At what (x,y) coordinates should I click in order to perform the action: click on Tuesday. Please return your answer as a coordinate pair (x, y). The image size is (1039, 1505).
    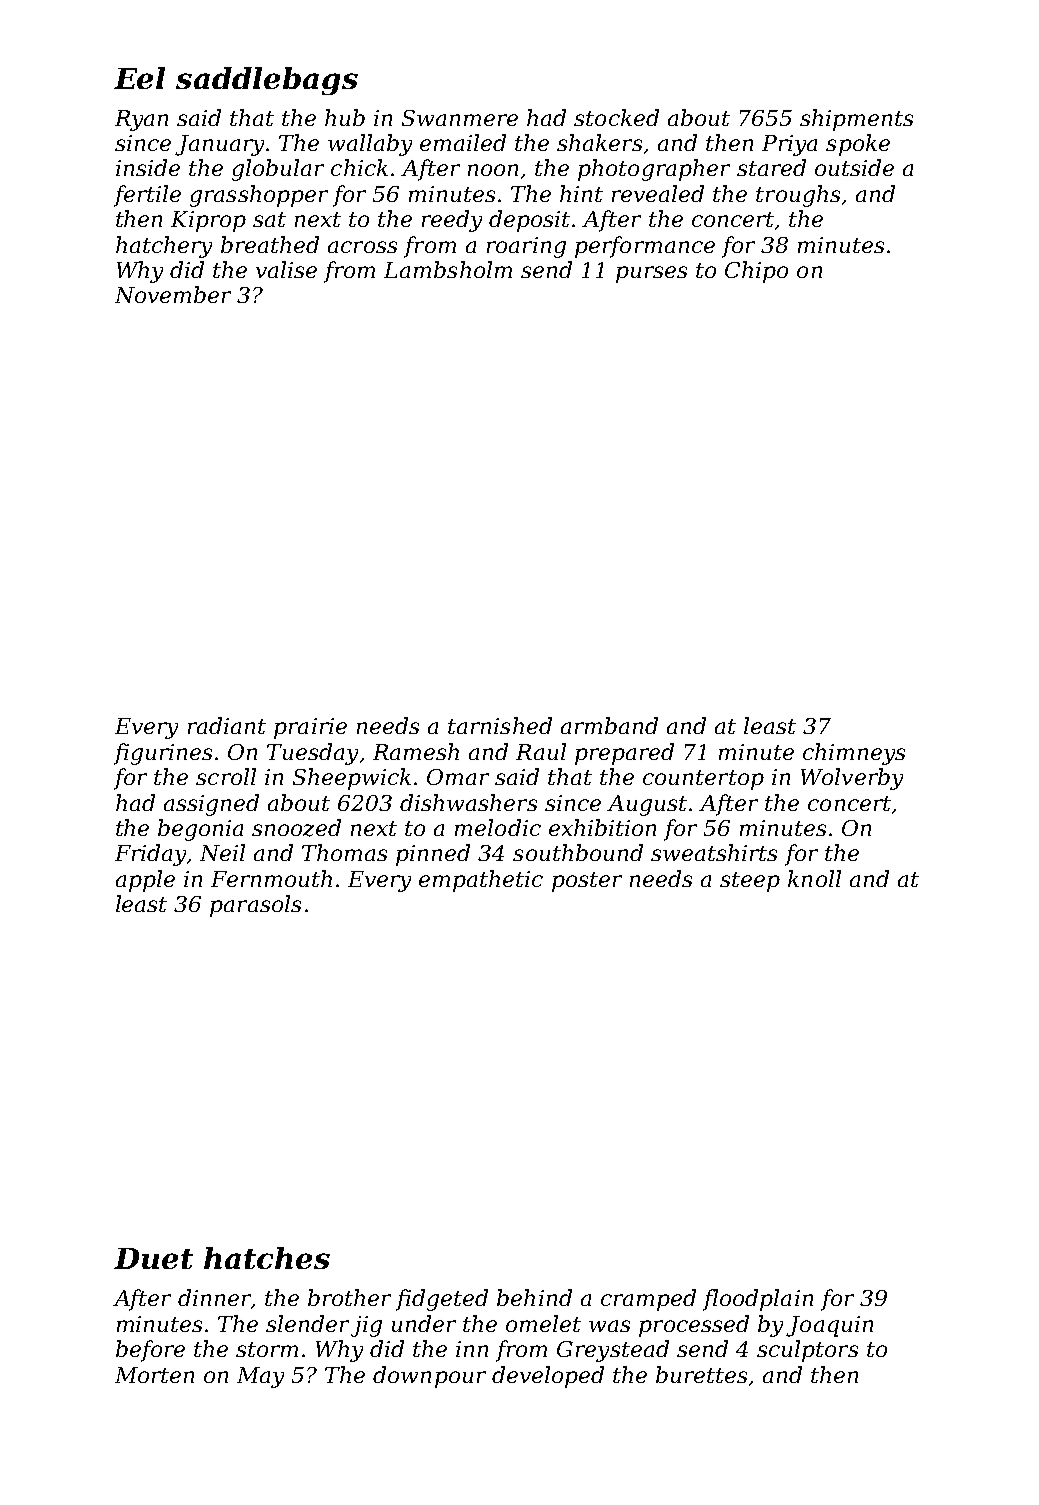
    Looking at the image, I should click on (312, 754).
